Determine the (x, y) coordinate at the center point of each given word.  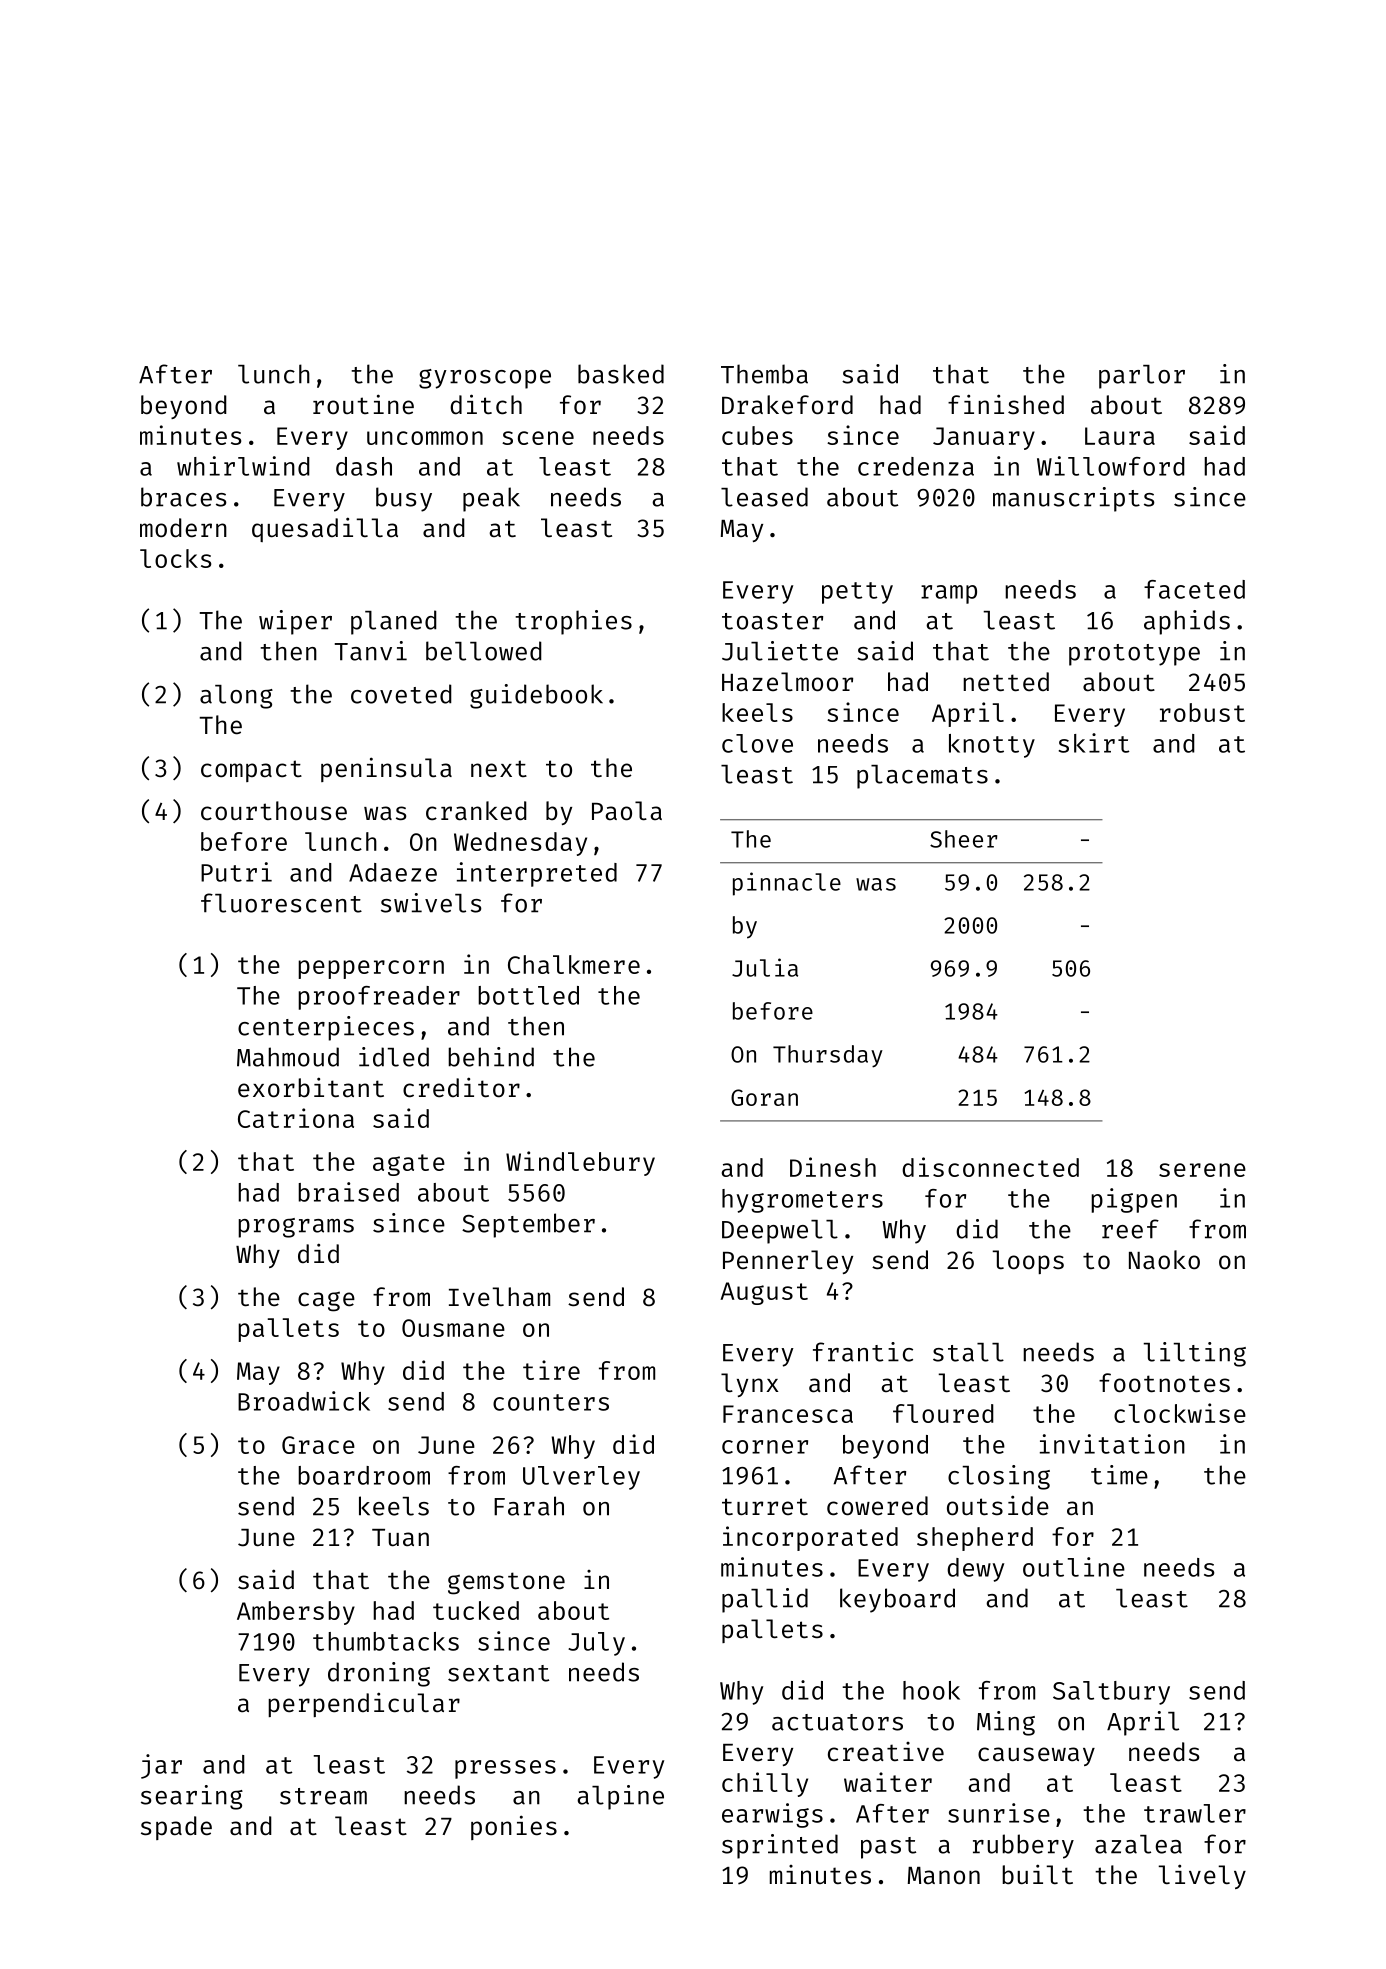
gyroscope (485, 379)
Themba (764, 374)
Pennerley (788, 1262)
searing (192, 1797)
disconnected (990, 1167)
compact (251, 771)
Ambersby (296, 1613)
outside (998, 1505)
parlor (1142, 377)
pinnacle (787, 884)
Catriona (296, 1118)
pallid (765, 1600)
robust (1202, 712)
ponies (514, 1827)
